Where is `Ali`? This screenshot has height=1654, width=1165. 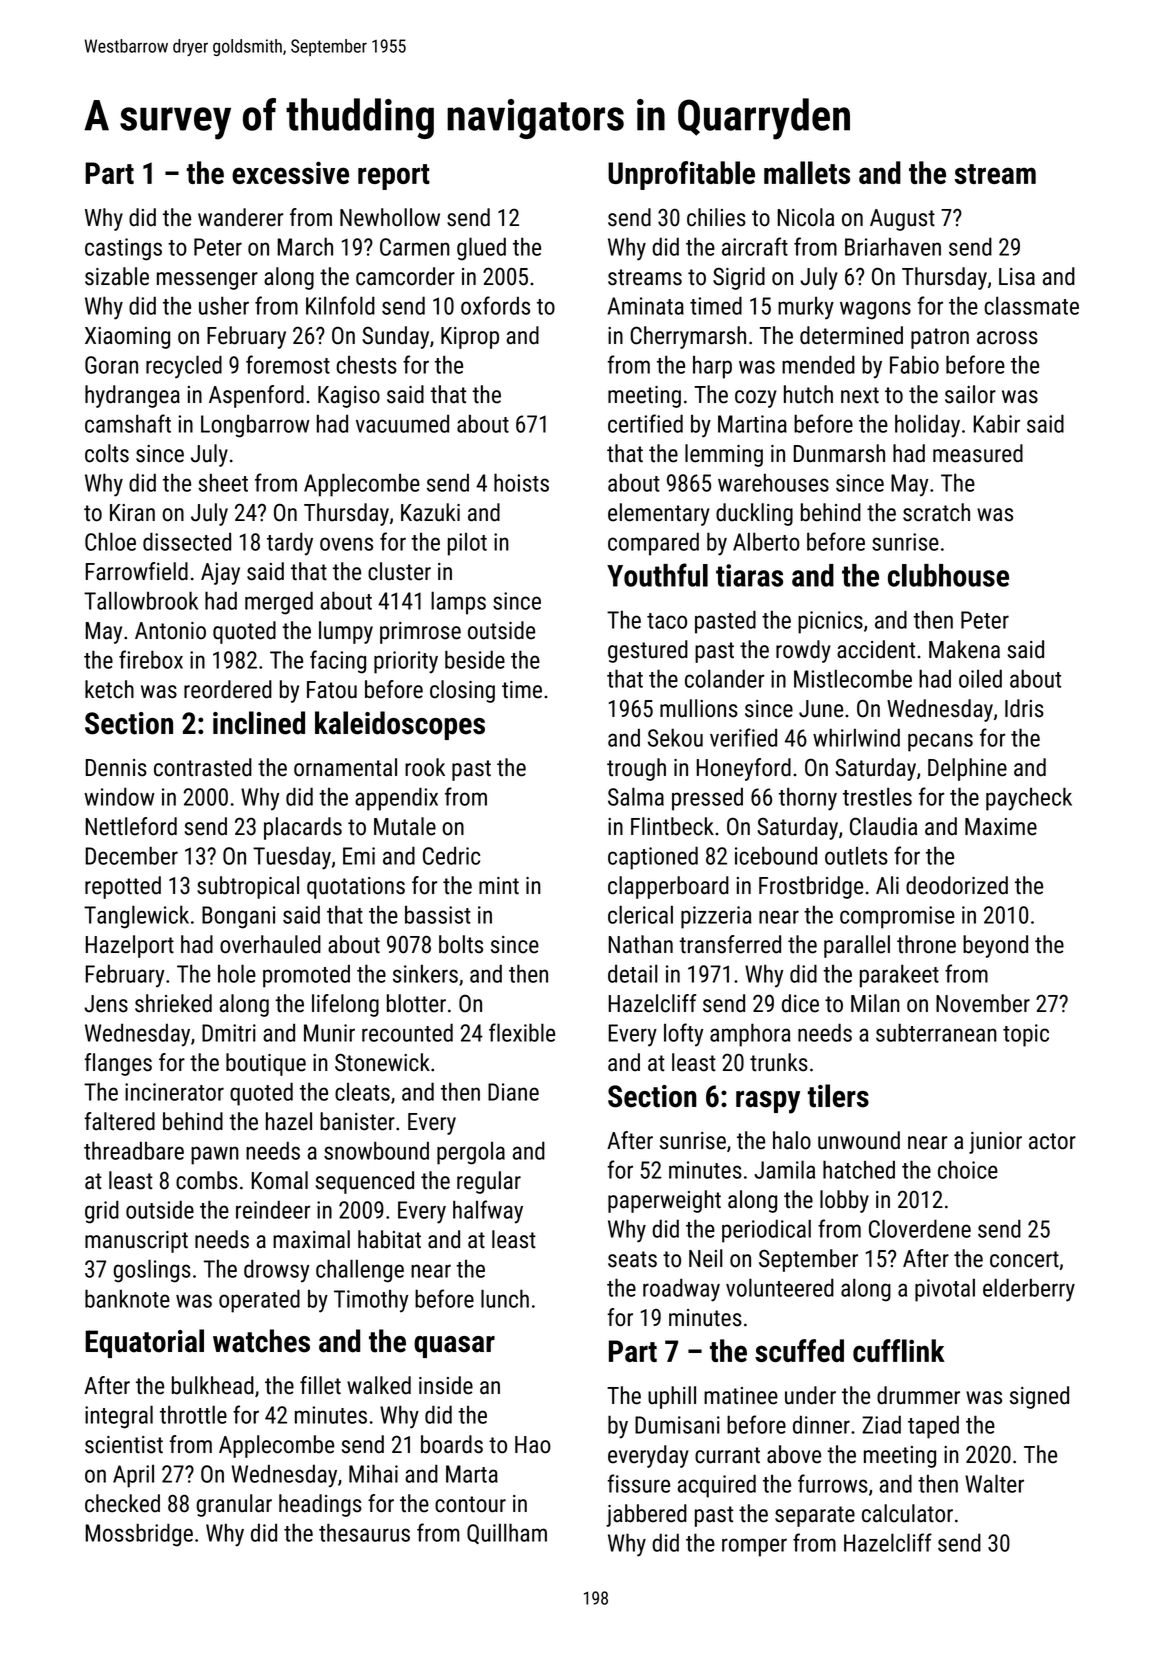
Ali is located at coordinates (887, 885).
